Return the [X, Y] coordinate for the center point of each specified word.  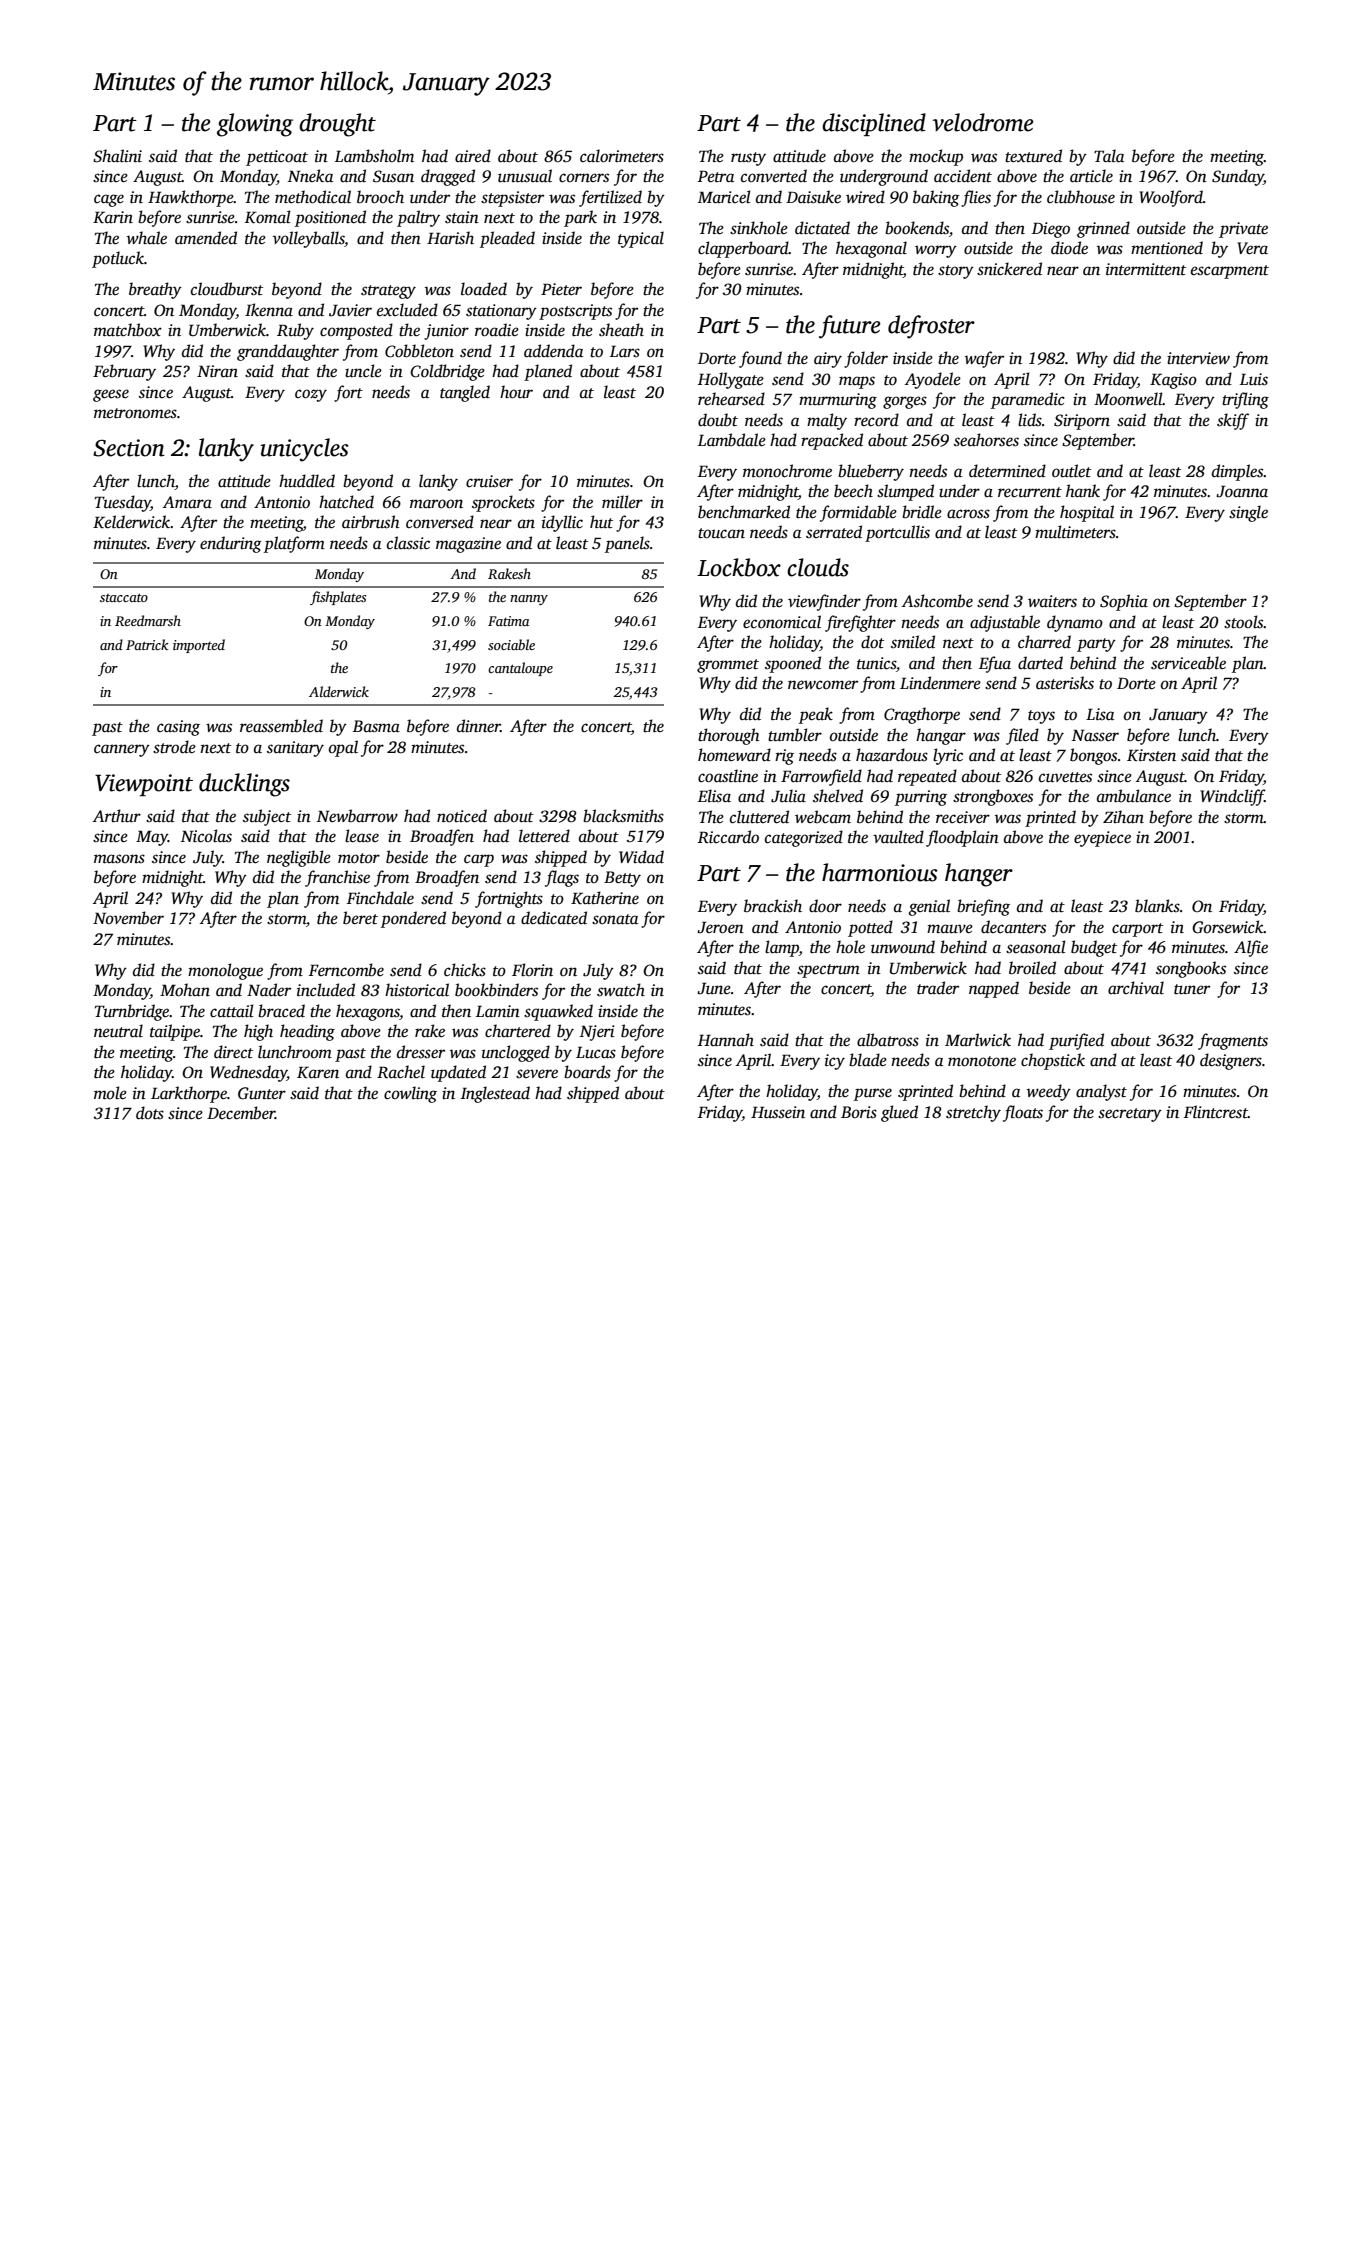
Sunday [1238, 177]
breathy [155, 290]
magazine [468, 545]
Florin [532, 969]
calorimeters [622, 156]
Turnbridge [132, 1012]
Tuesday [123, 503]
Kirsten [1151, 755]
